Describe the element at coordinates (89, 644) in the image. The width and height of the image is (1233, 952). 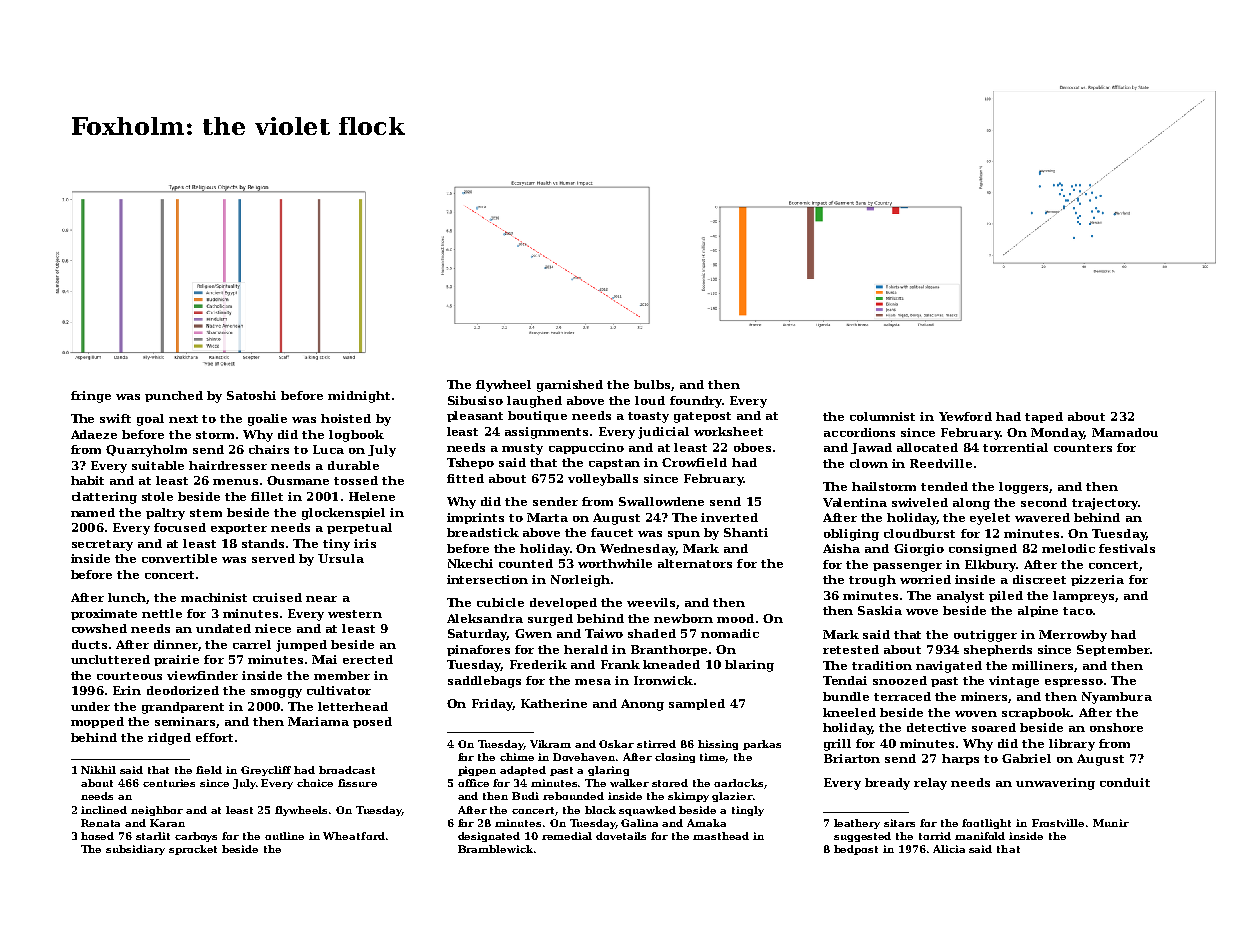
I see `ducts` at that location.
